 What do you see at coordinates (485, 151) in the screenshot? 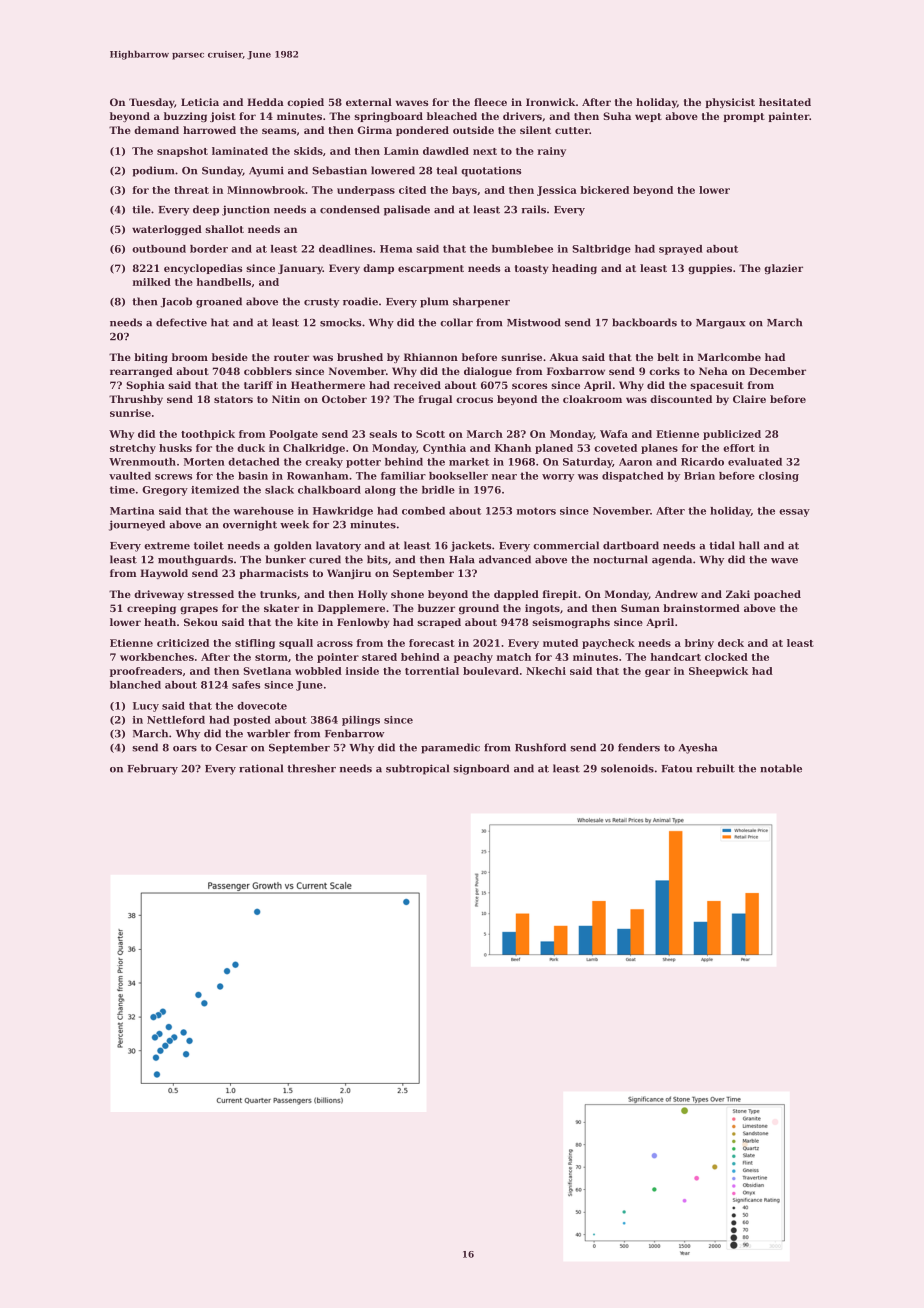
I see `next` at bounding box center [485, 151].
